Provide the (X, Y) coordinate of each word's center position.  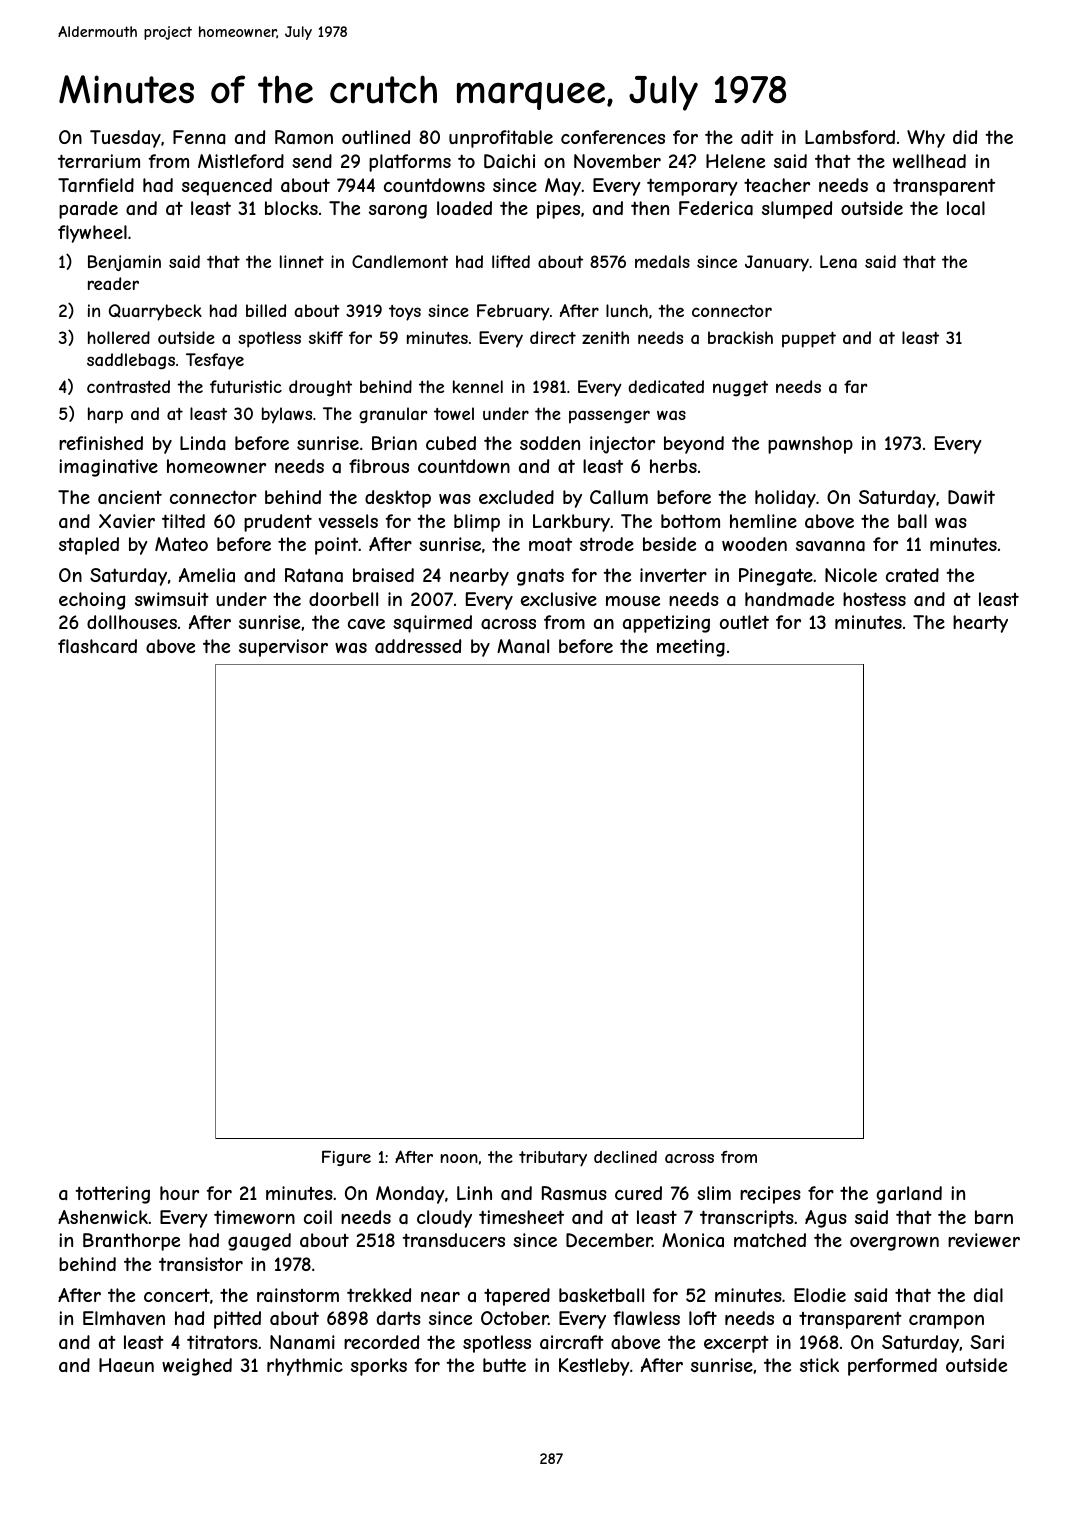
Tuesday (125, 139)
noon (459, 1158)
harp (105, 415)
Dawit (971, 497)
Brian (394, 443)
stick (819, 1365)
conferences (613, 137)
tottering (113, 1195)
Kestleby (594, 1367)
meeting (691, 648)
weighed (197, 1367)
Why (926, 139)
